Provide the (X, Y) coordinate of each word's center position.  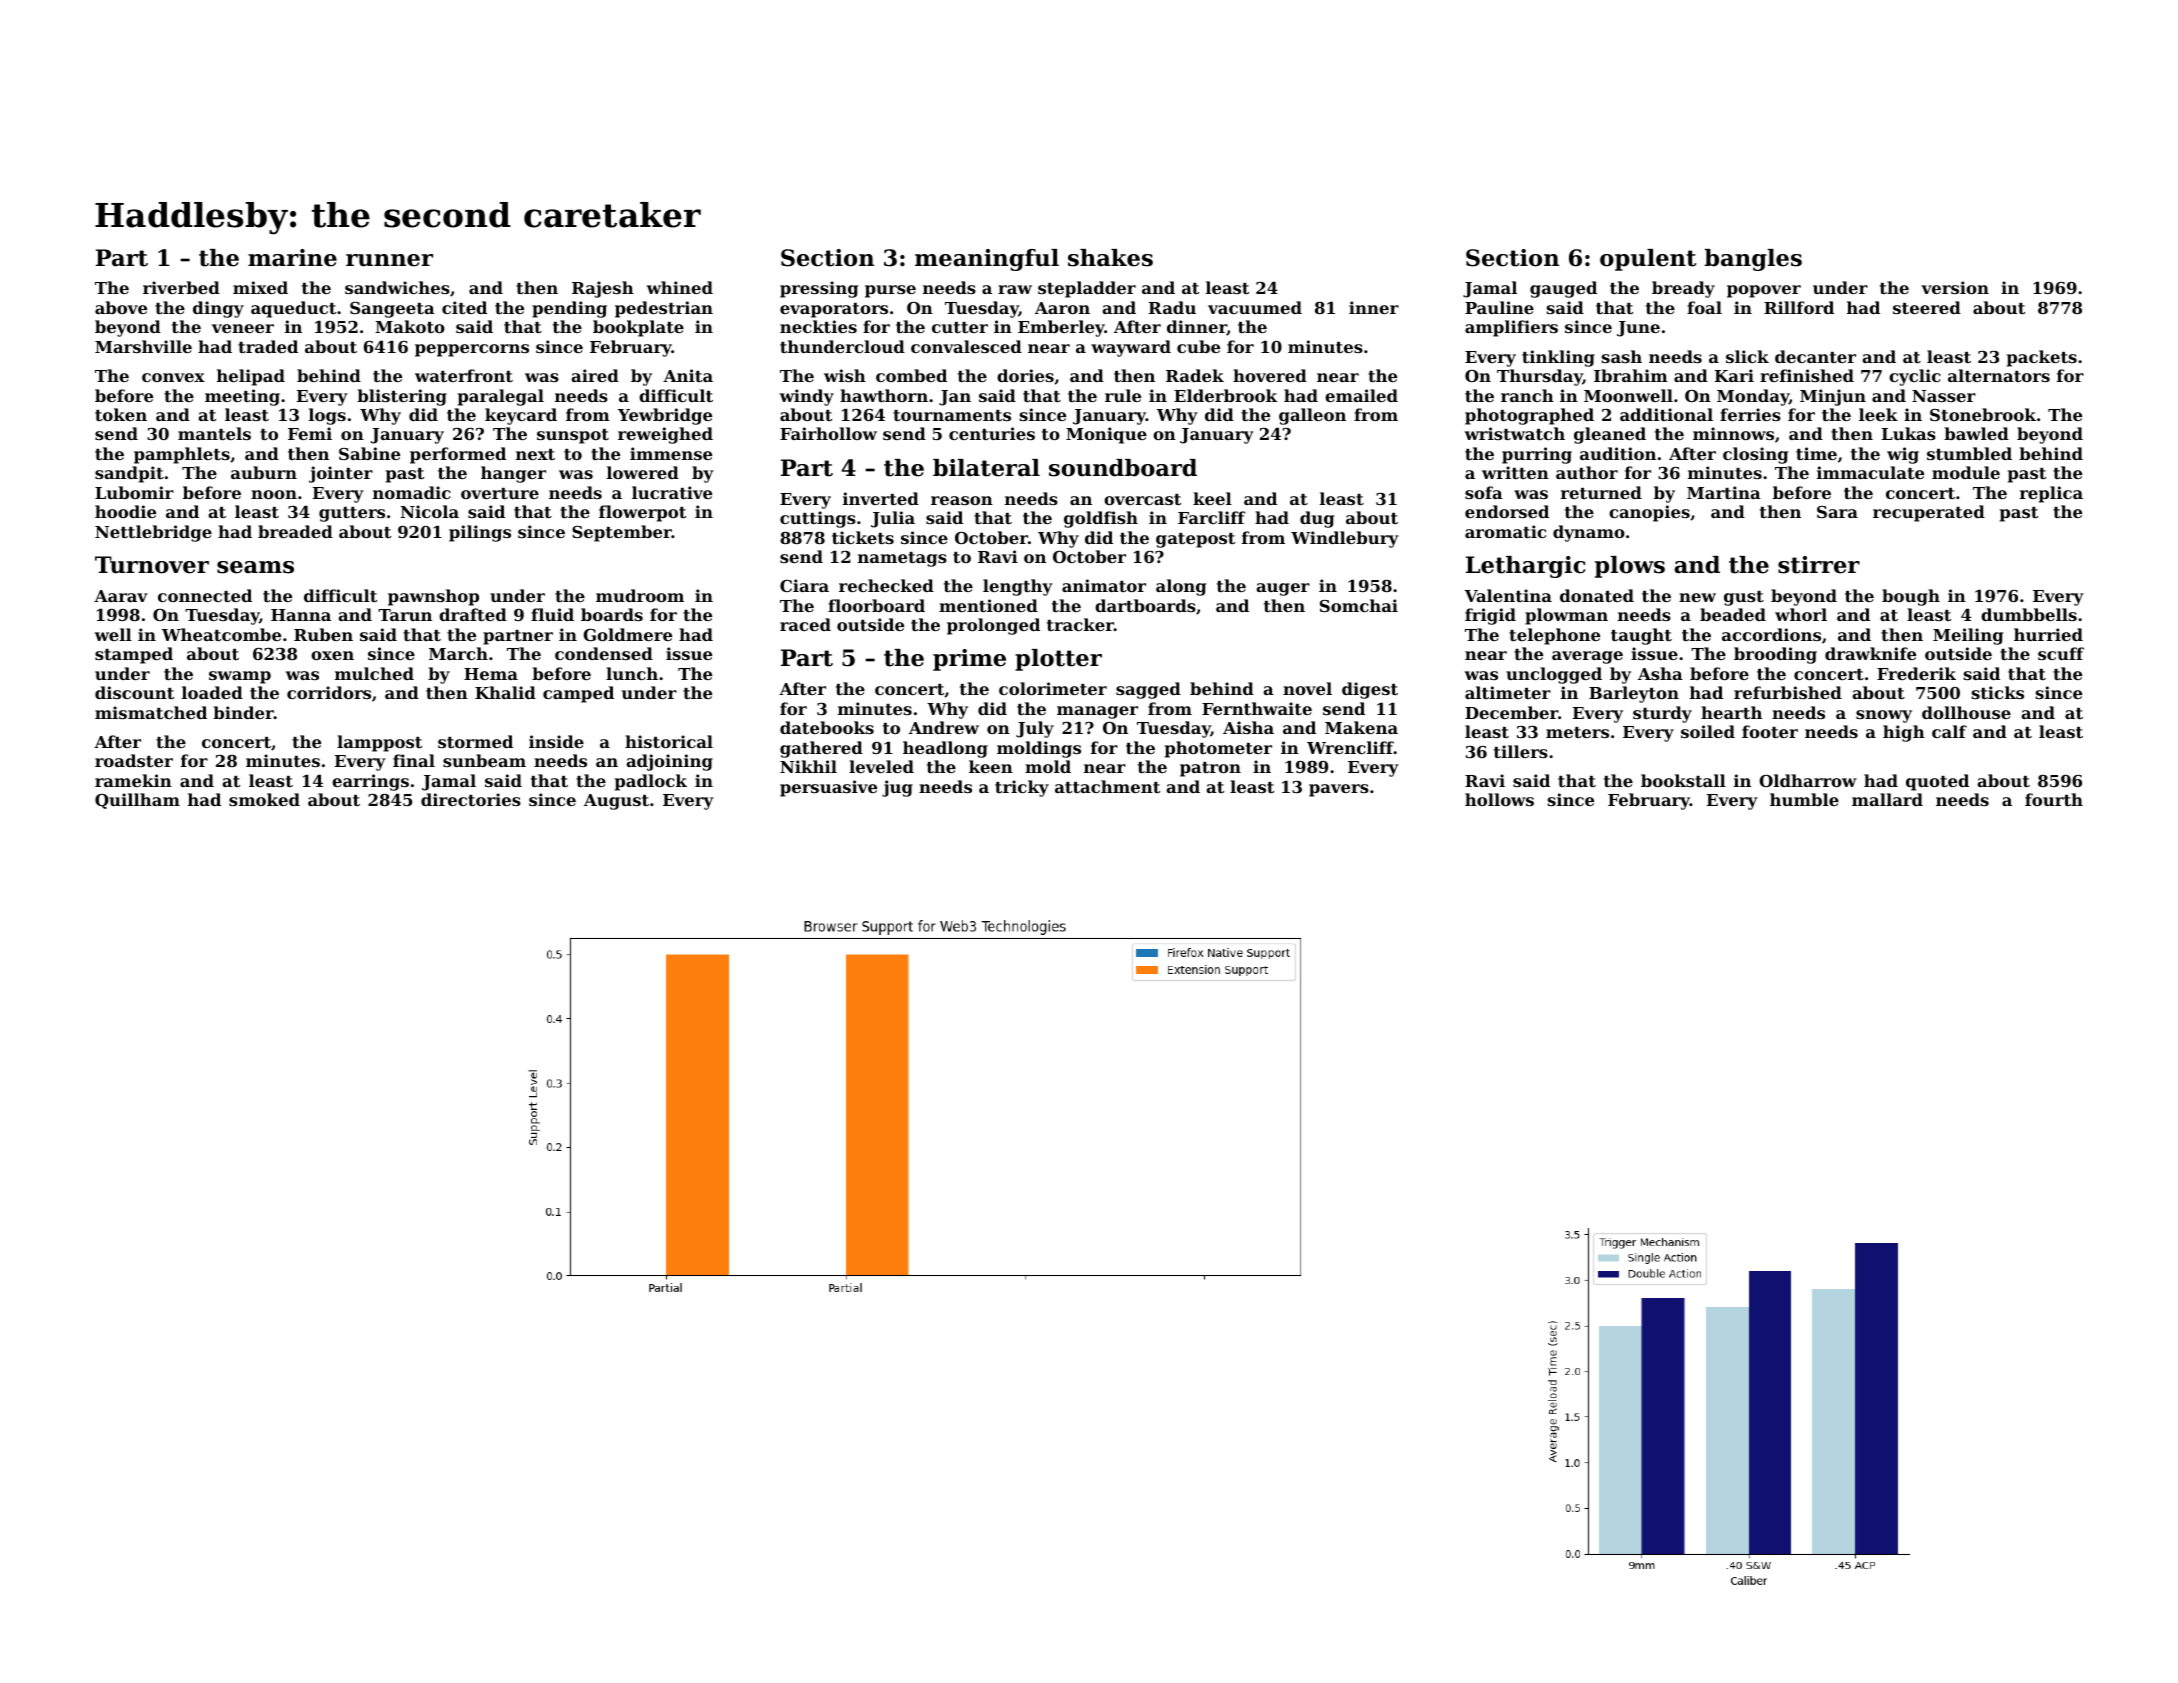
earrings (370, 782)
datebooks (827, 727)
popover (1764, 291)
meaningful (987, 260)
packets (2042, 358)
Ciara (804, 585)
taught (1641, 636)
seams (255, 567)
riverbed (181, 287)
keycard (521, 416)
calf (1949, 731)
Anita (688, 375)
